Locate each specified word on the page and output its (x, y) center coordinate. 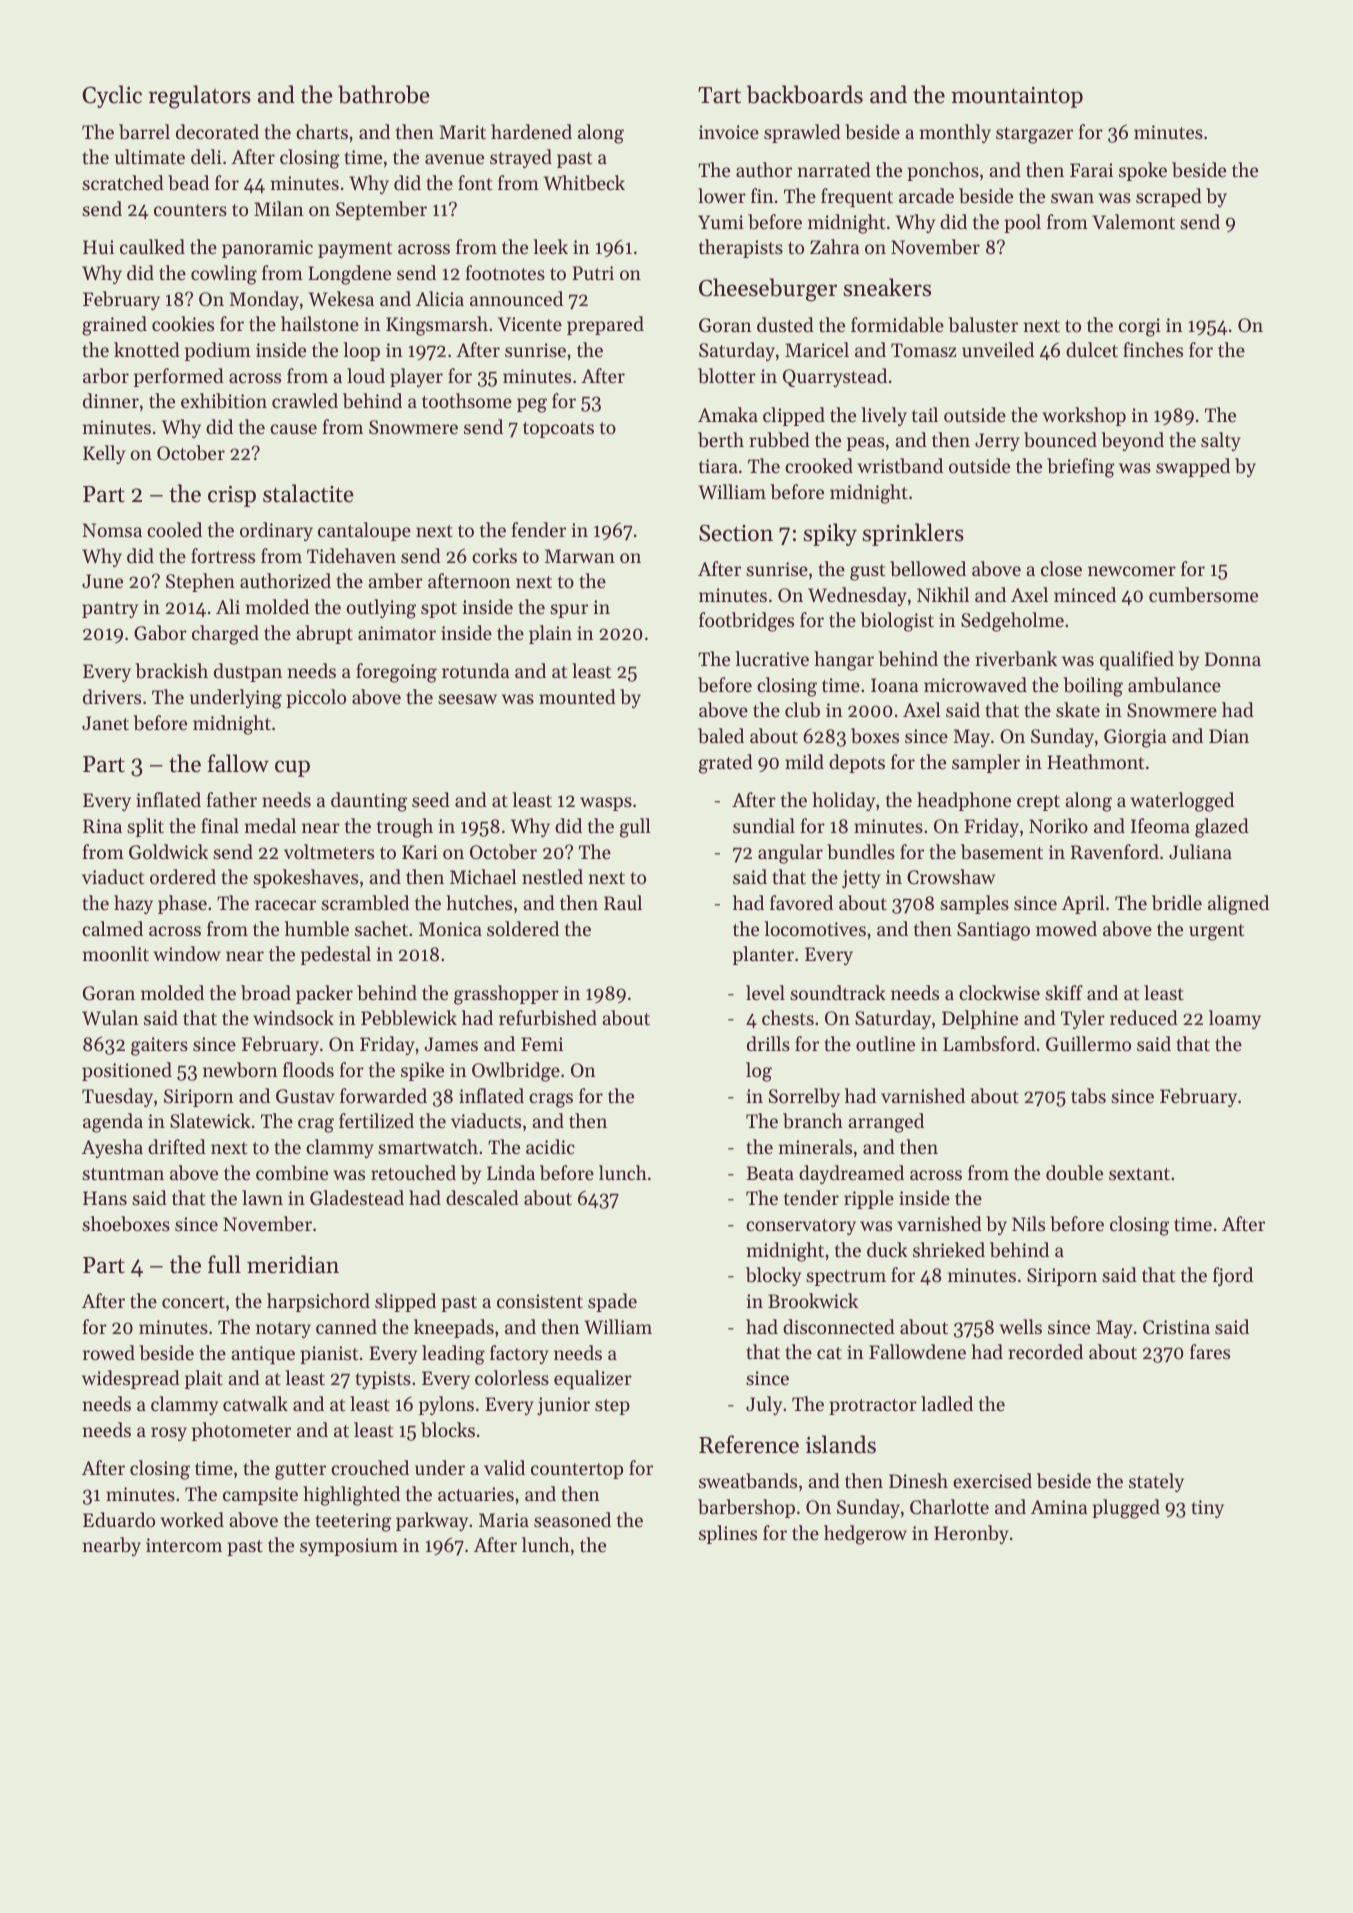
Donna (1233, 659)
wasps (606, 804)
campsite (260, 1496)
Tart (719, 95)
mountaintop (1017, 97)
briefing (1081, 468)
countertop (577, 1471)
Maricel (817, 349)
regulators (200, 97)
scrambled (365, 903)
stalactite (308, 493)
